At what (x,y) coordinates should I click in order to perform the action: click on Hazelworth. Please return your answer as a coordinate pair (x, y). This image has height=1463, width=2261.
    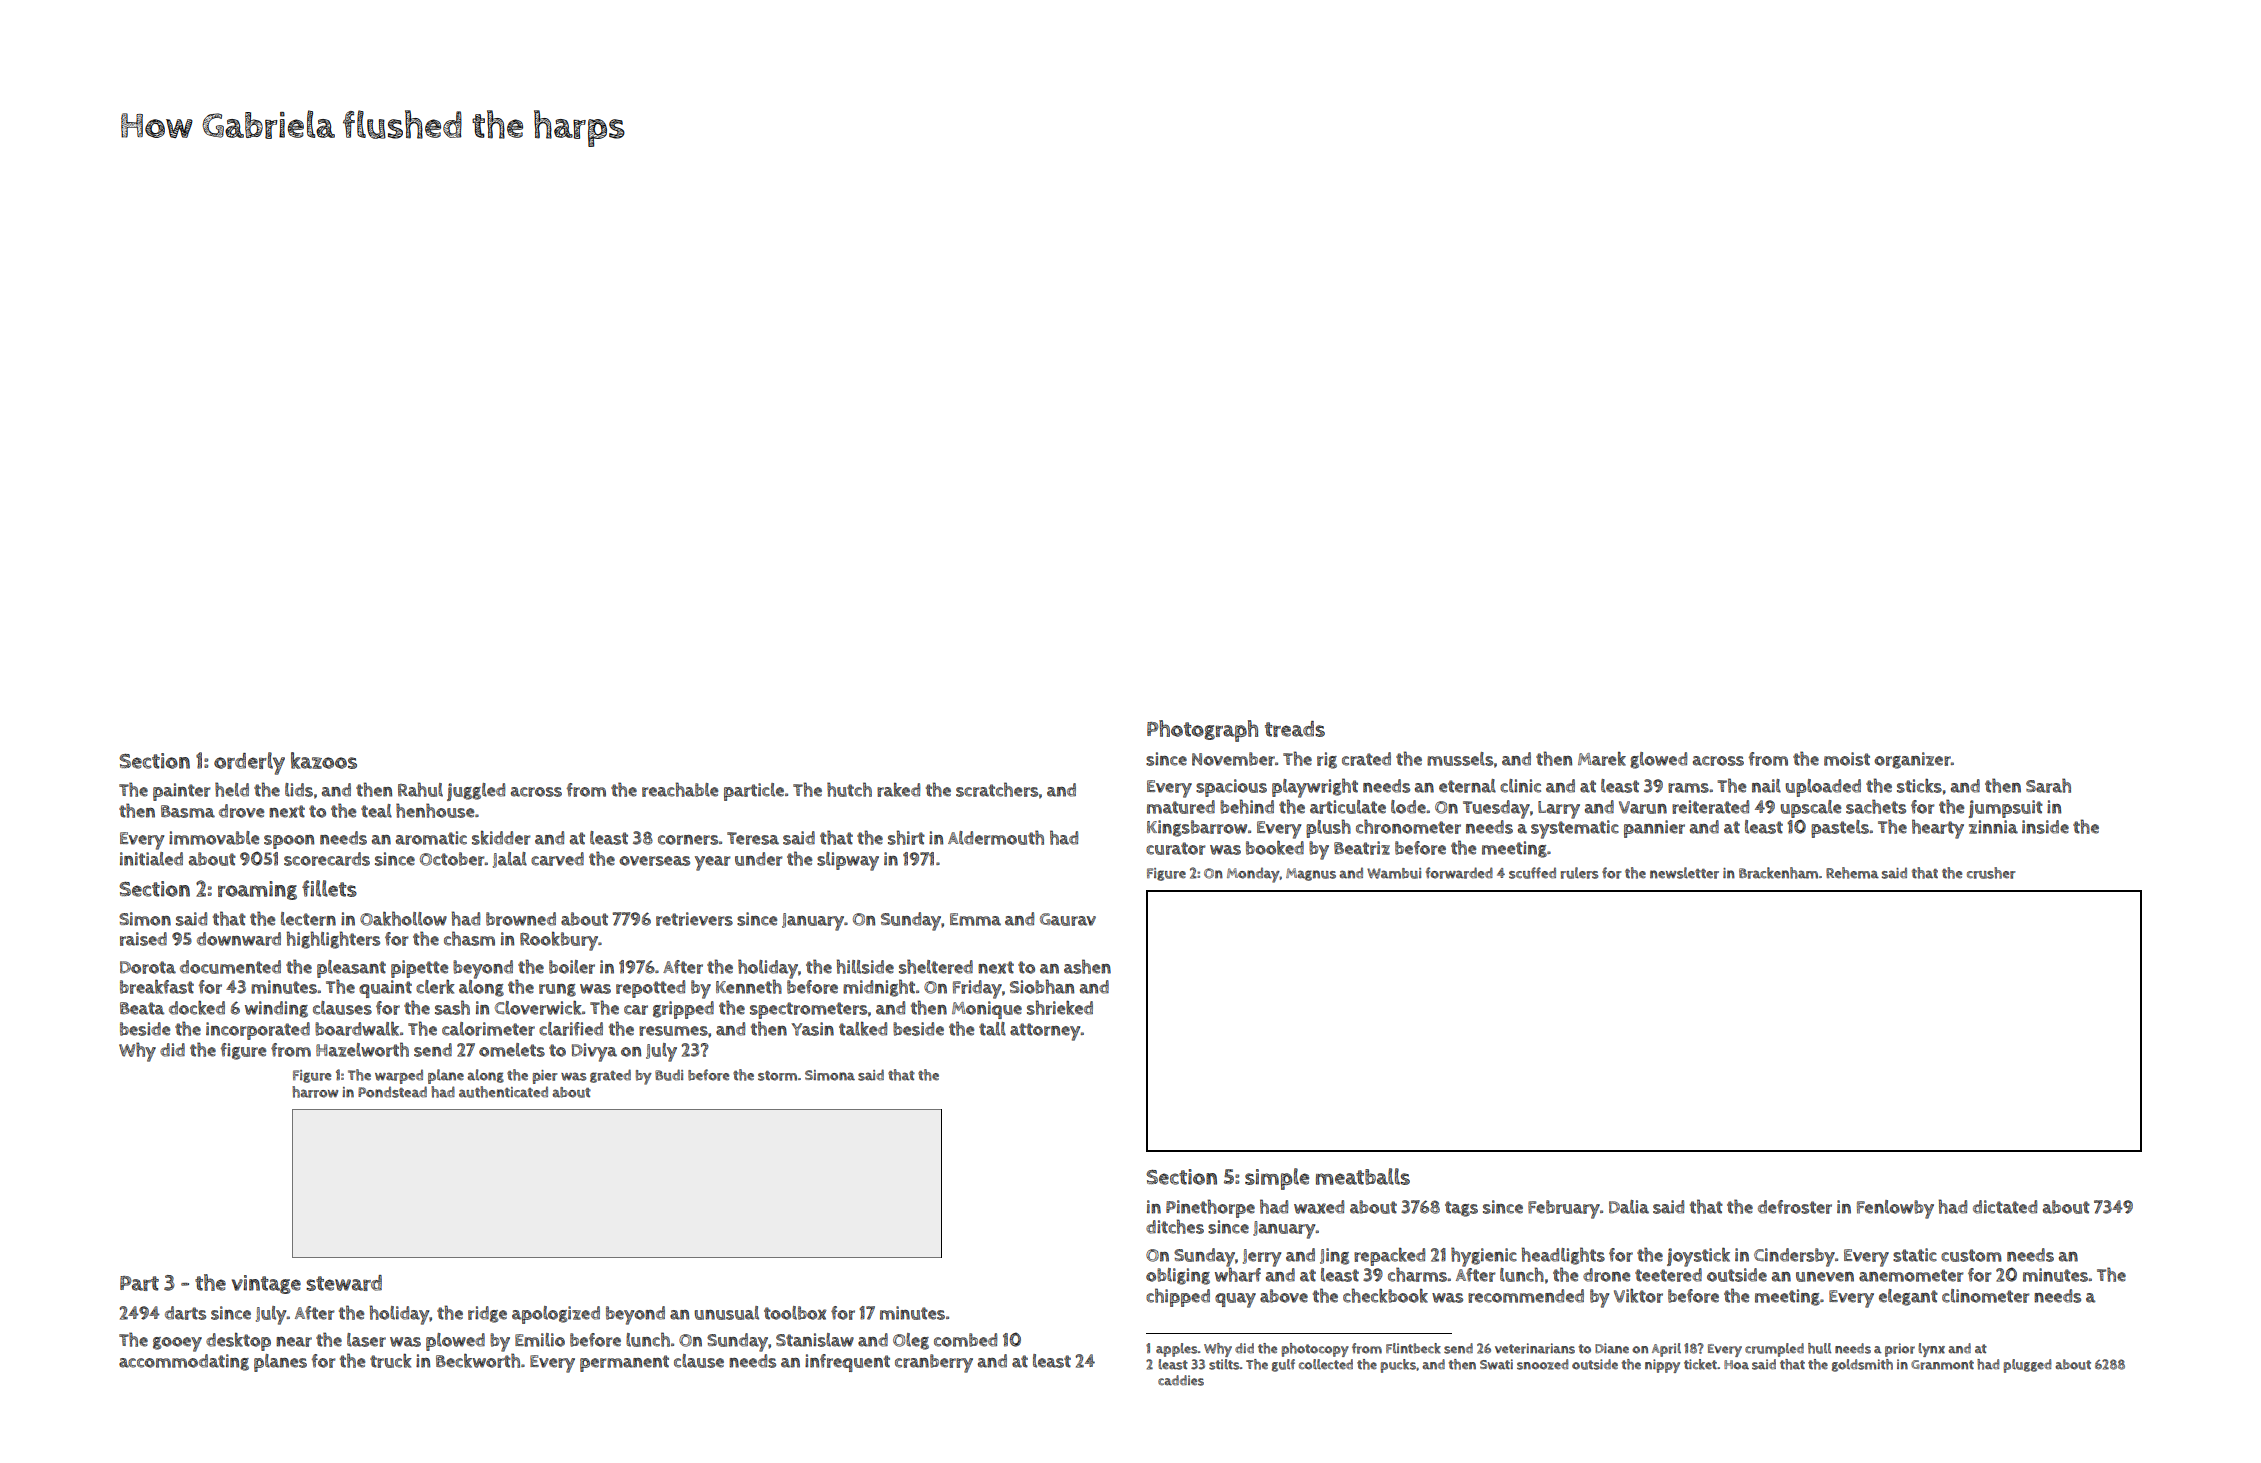
    Looking at the image, I should click on (362, 1049).
